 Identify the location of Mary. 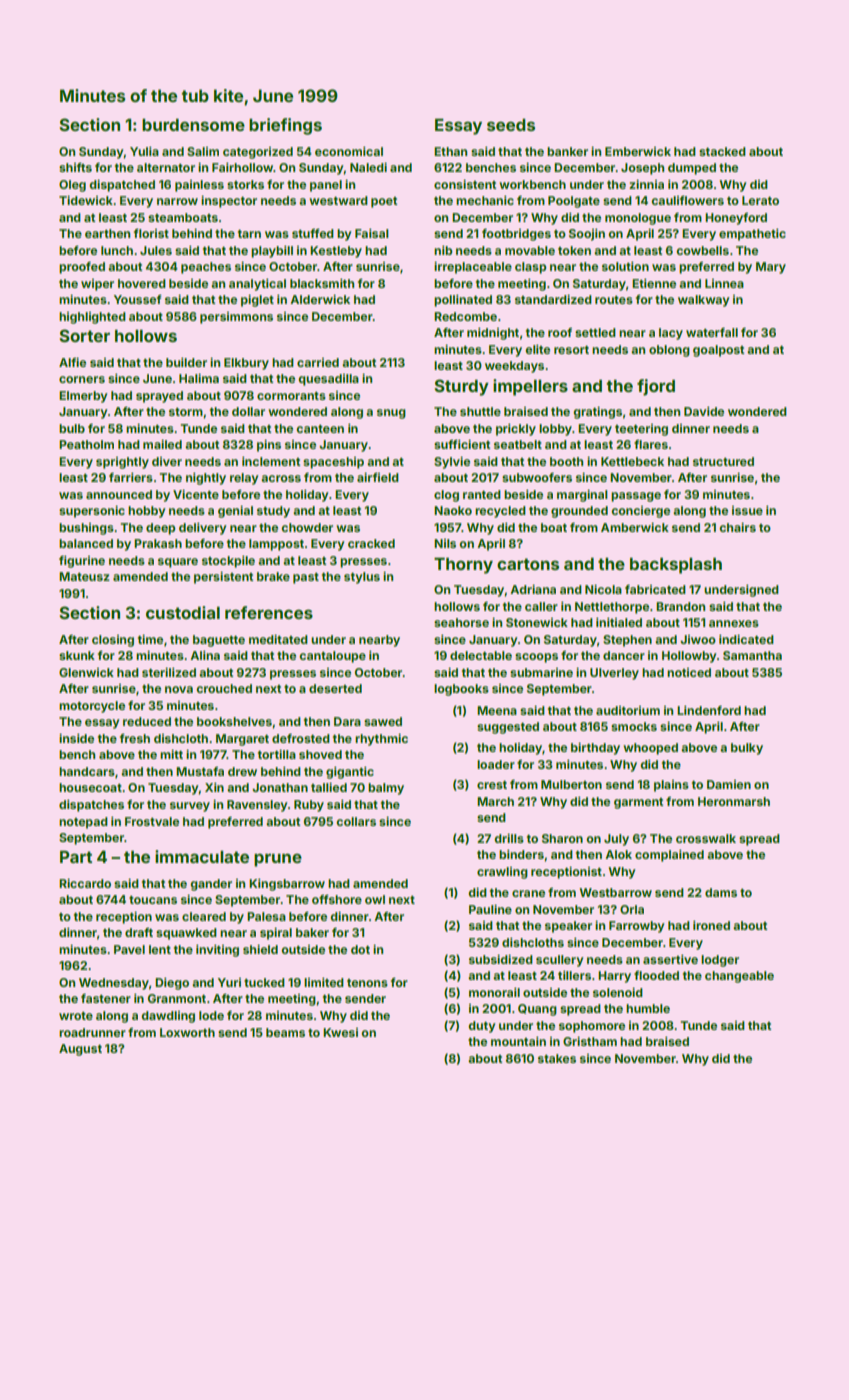
(771, 268).
